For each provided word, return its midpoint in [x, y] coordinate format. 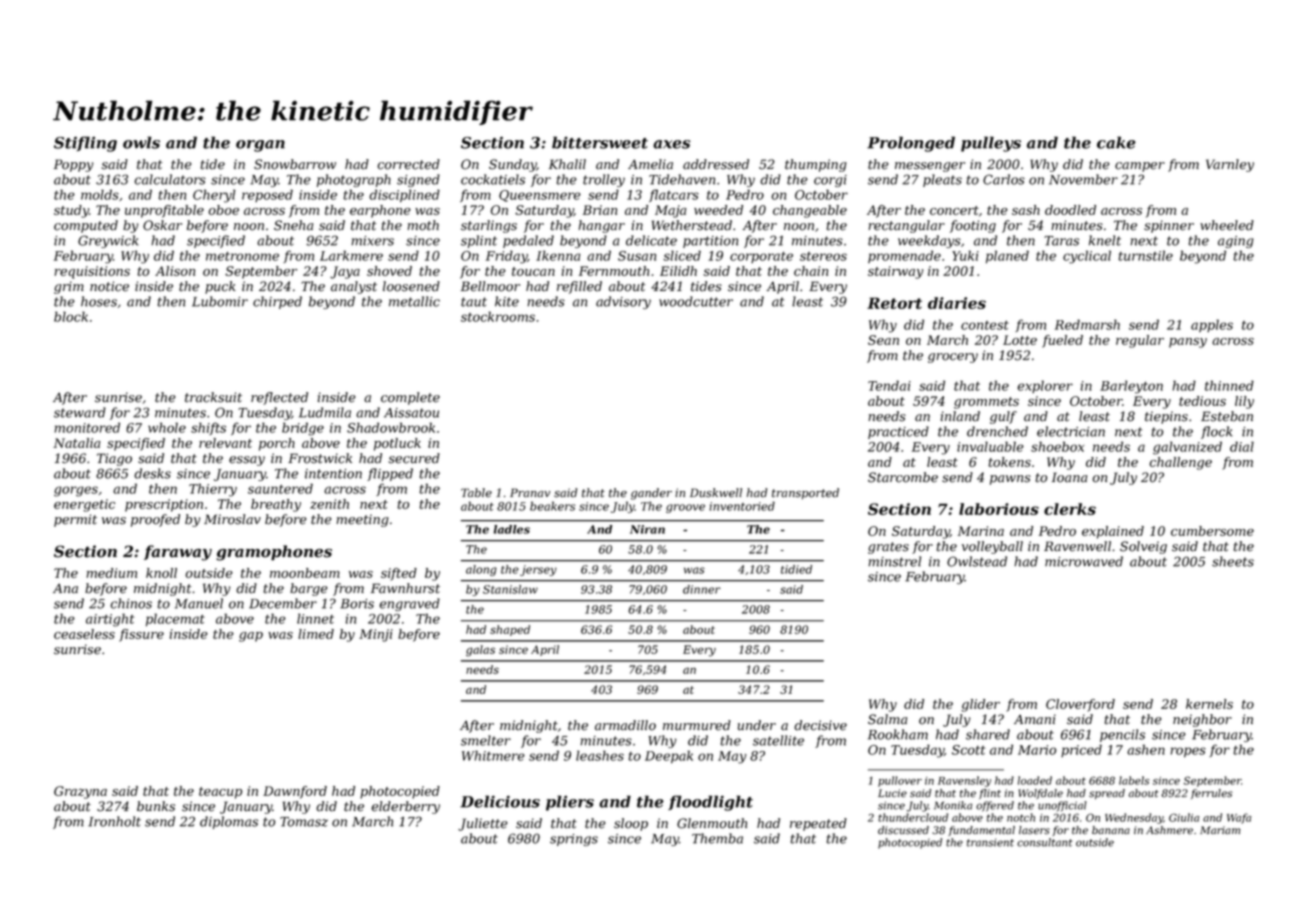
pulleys [991, 144]
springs [574, 840]
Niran [647, 529]
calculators [170, 179]
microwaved [1084, 561]
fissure [141, 635]
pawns [1010, 480]
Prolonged [911, 144]
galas [480, 651]
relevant [225, 443]
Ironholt [114, 821]
